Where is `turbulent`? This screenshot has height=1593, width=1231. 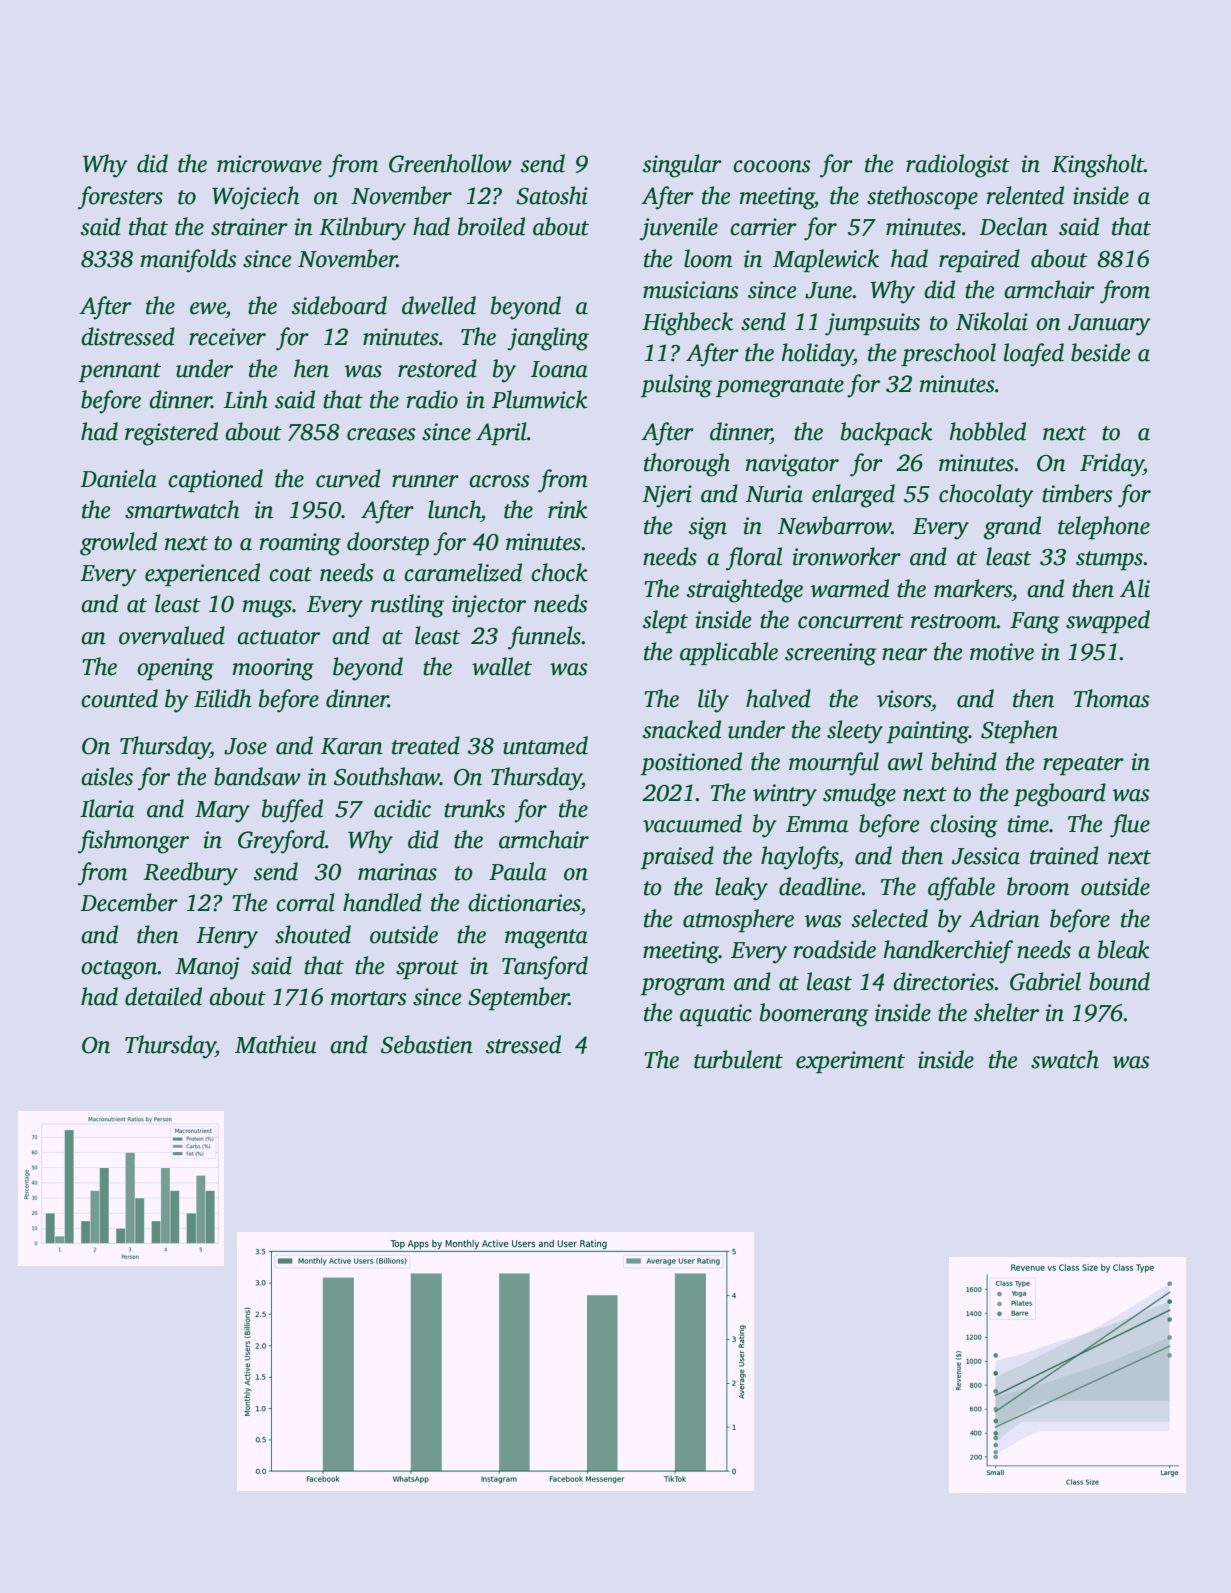 turbulent is located at coordinates (738, 1059).
